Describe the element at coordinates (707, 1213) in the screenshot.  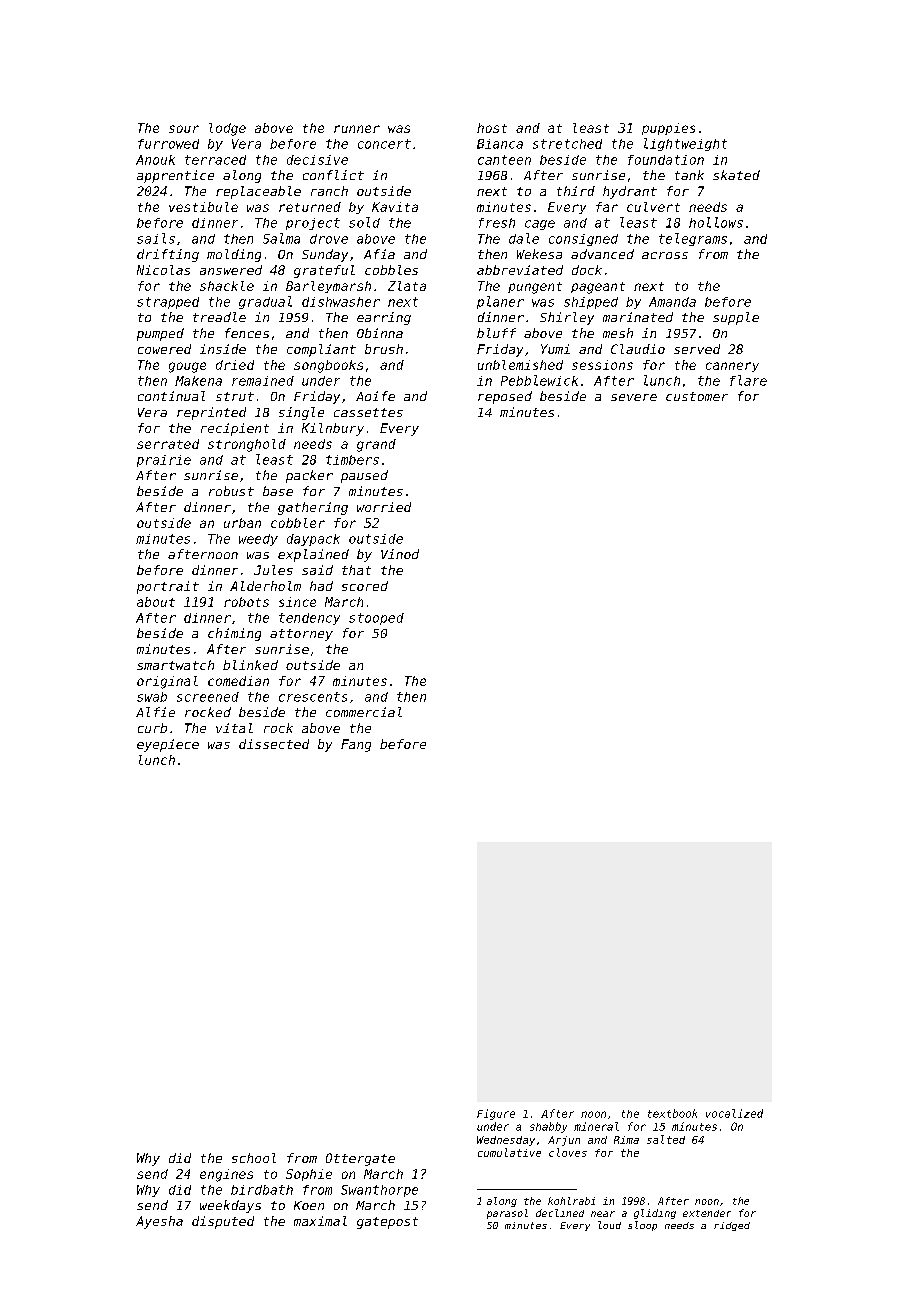
I see `extender` at that location.
